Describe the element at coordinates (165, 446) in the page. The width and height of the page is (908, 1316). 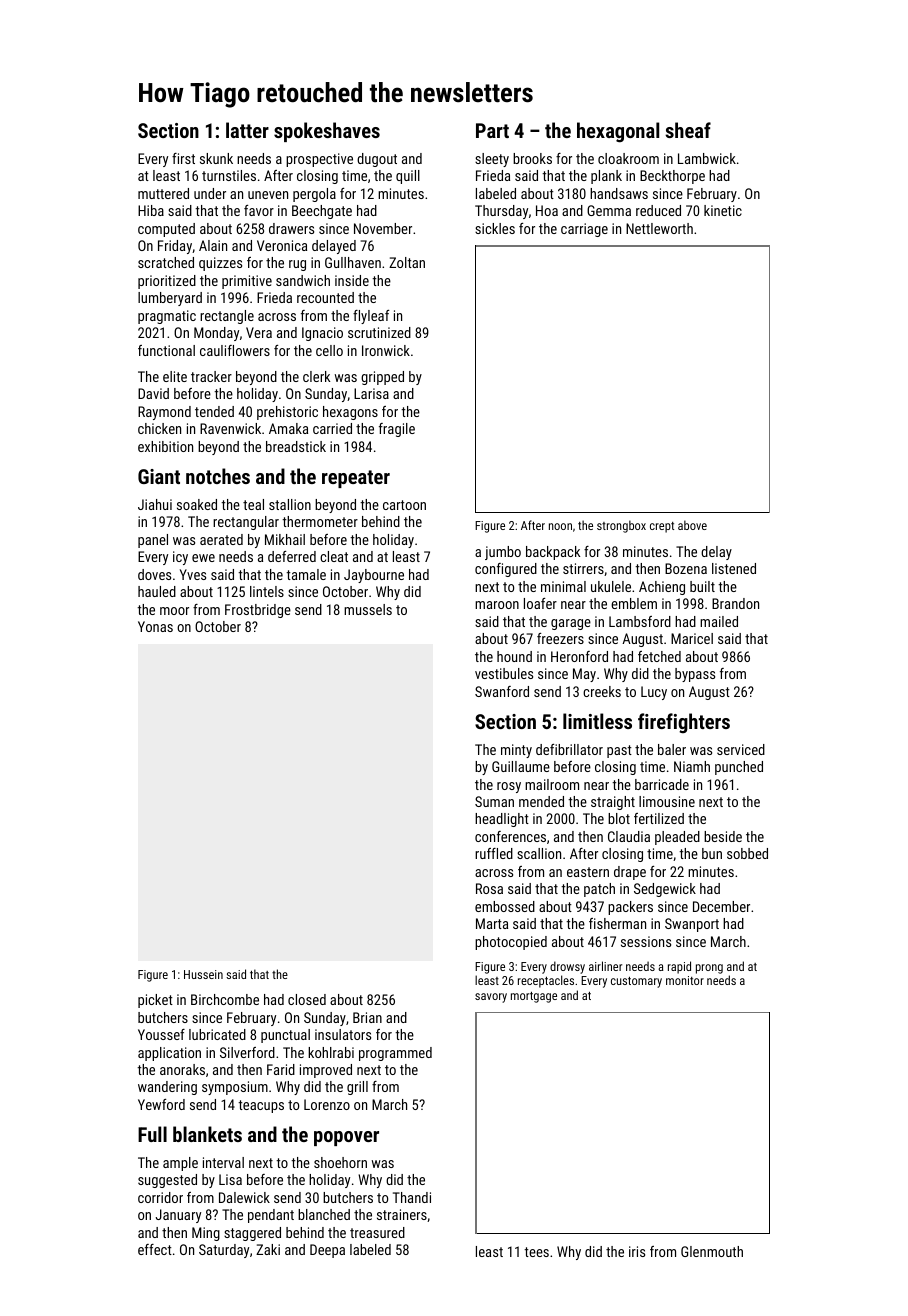
I see `exhibition` at that location.
